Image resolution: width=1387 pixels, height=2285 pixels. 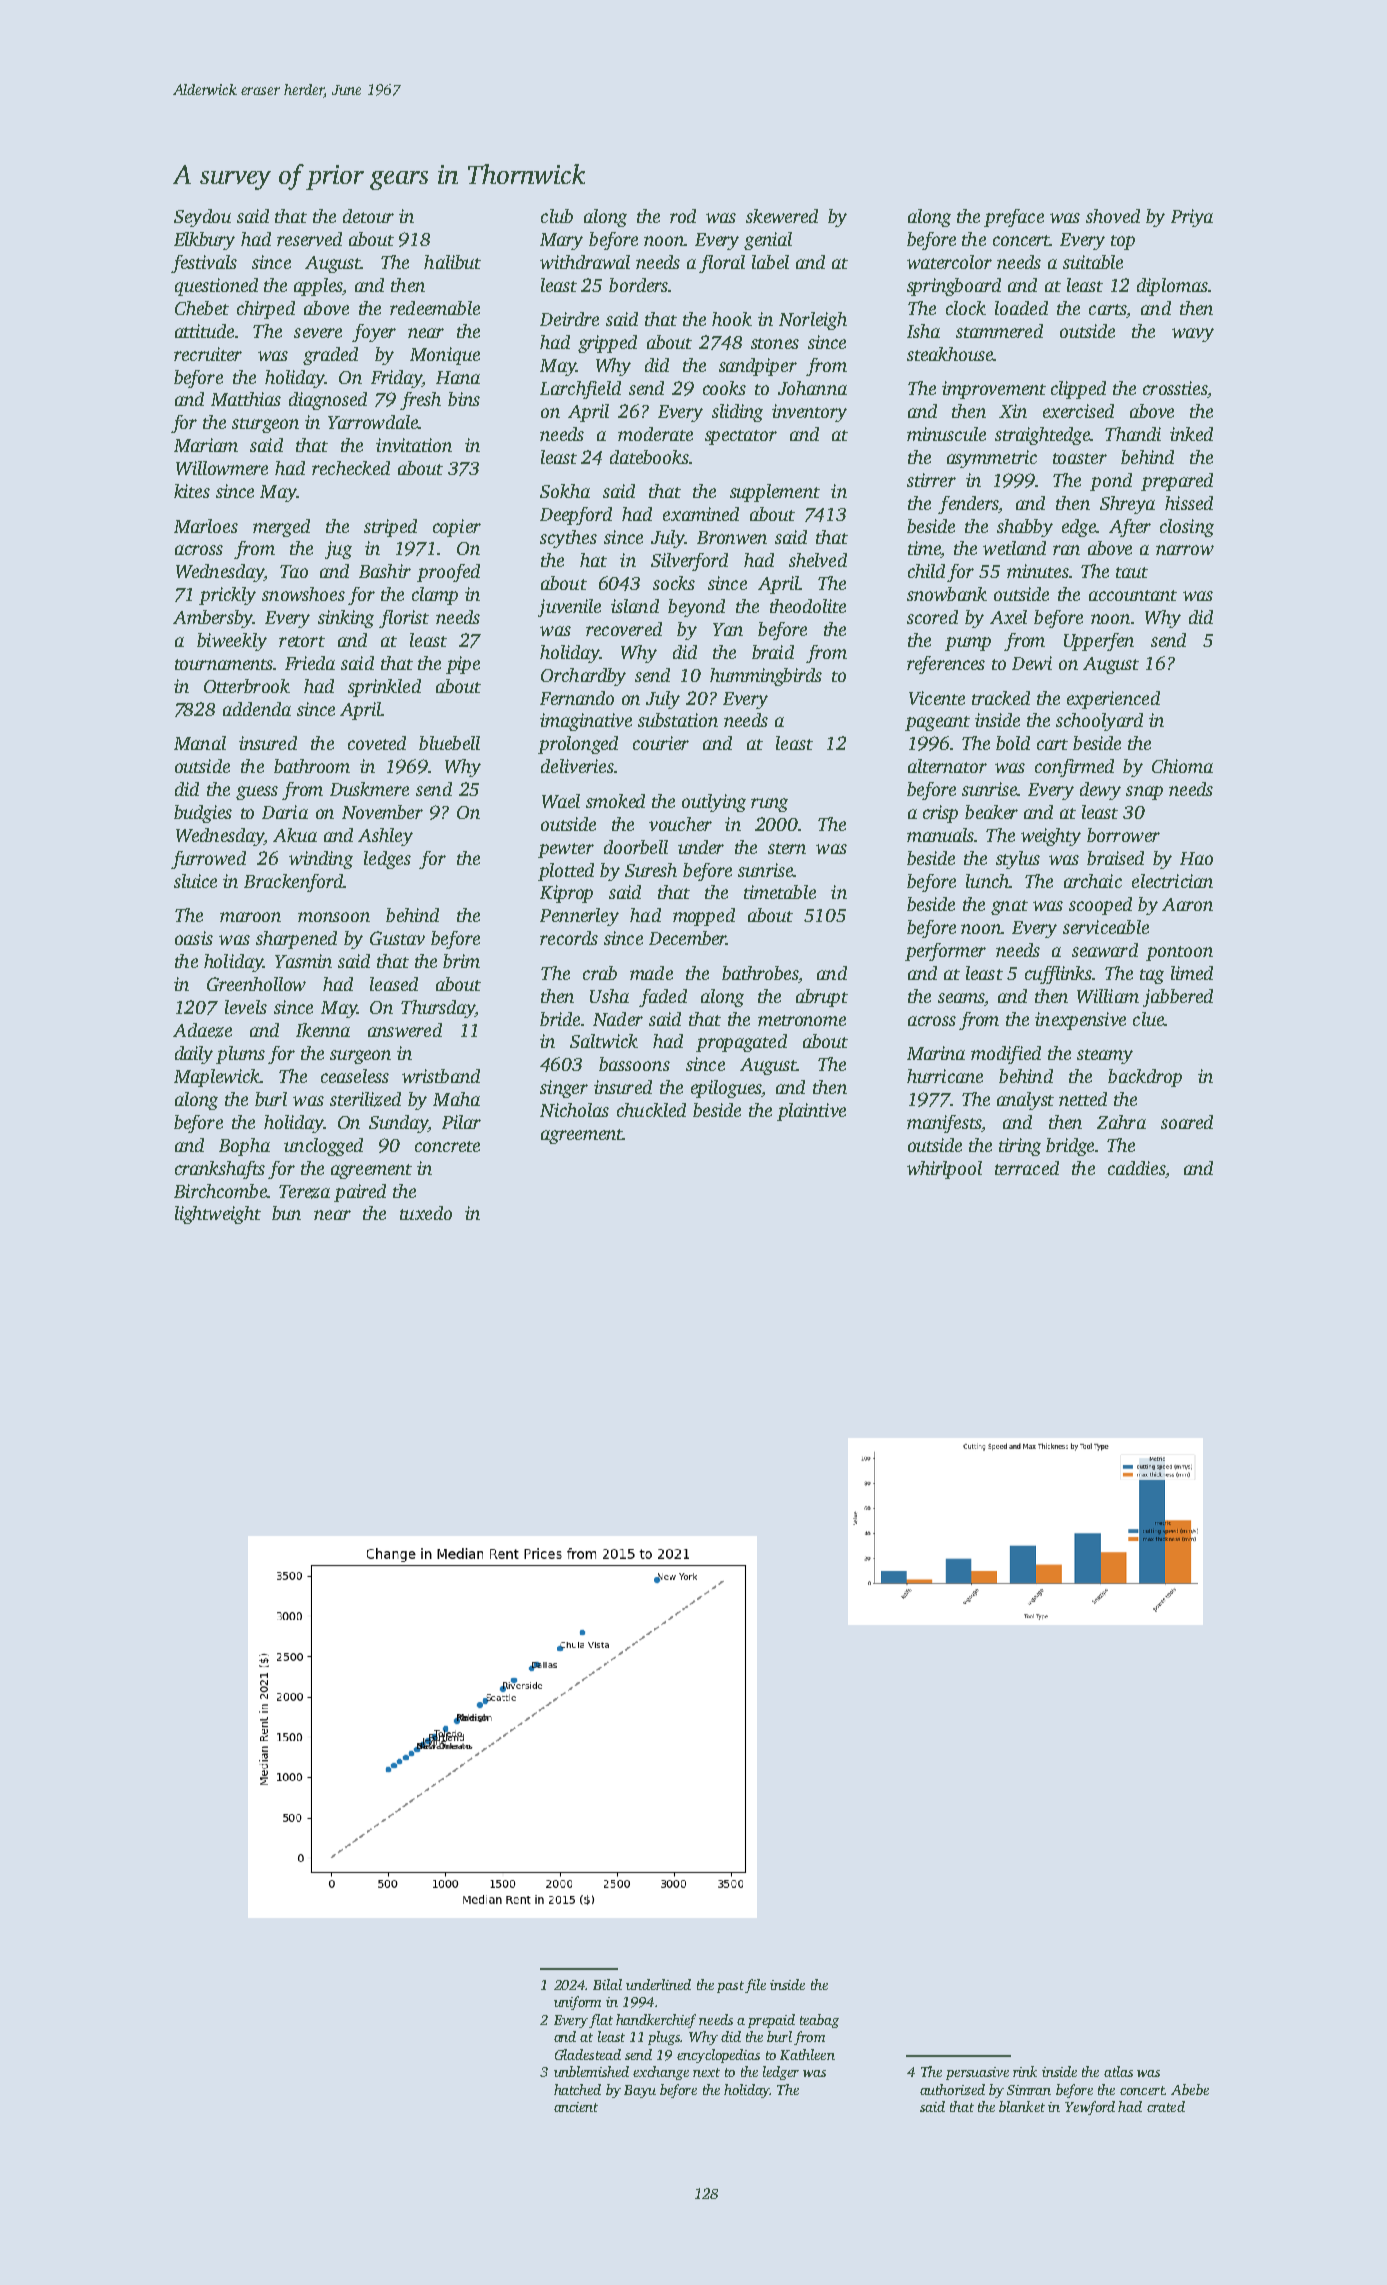 I want to click on braid, so click(x=773, y=652).
